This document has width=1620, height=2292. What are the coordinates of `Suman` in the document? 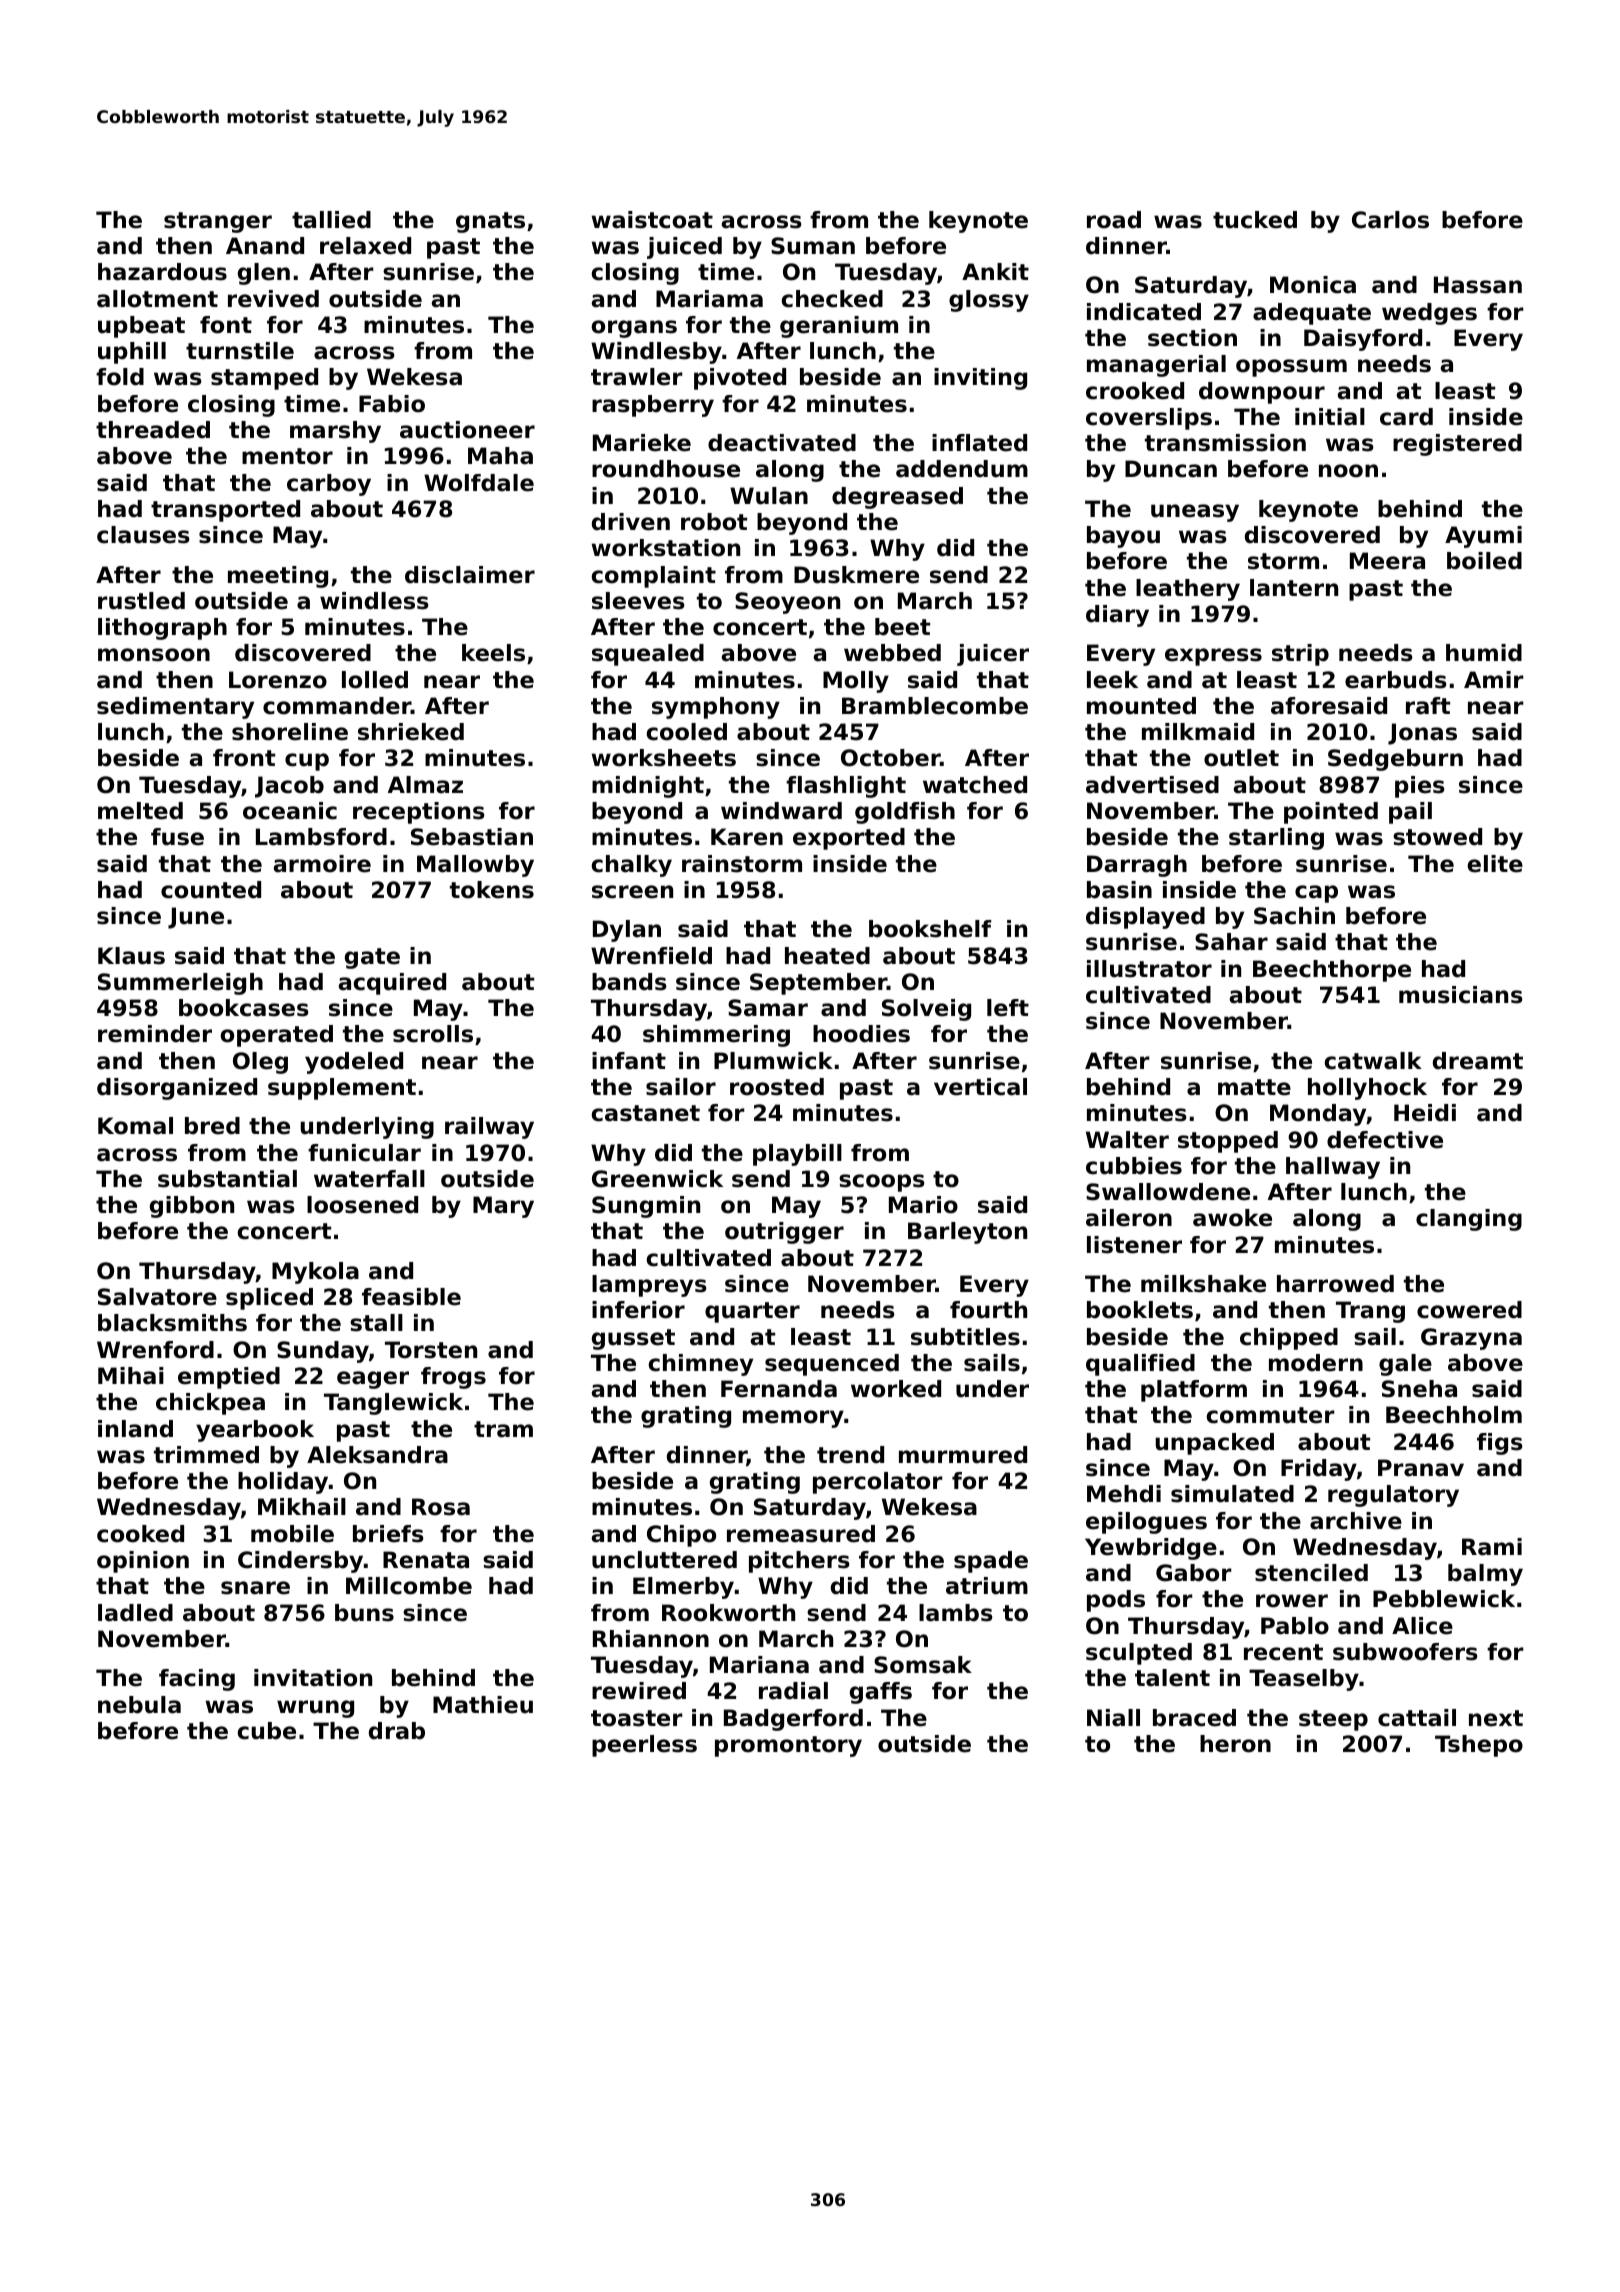 It's located at (813, 246).
